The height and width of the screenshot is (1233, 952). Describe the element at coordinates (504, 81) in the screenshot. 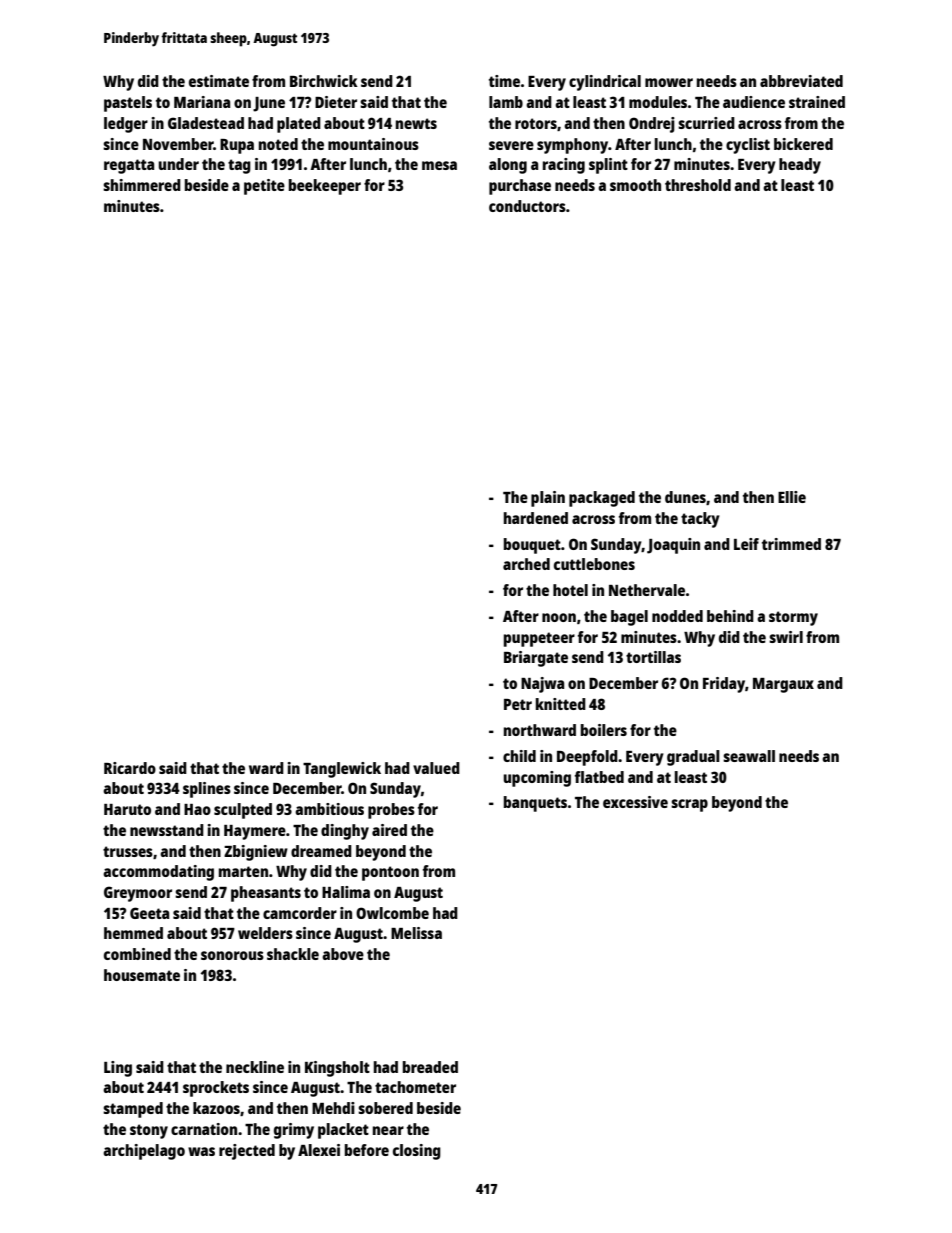

I see `time` at that location.
